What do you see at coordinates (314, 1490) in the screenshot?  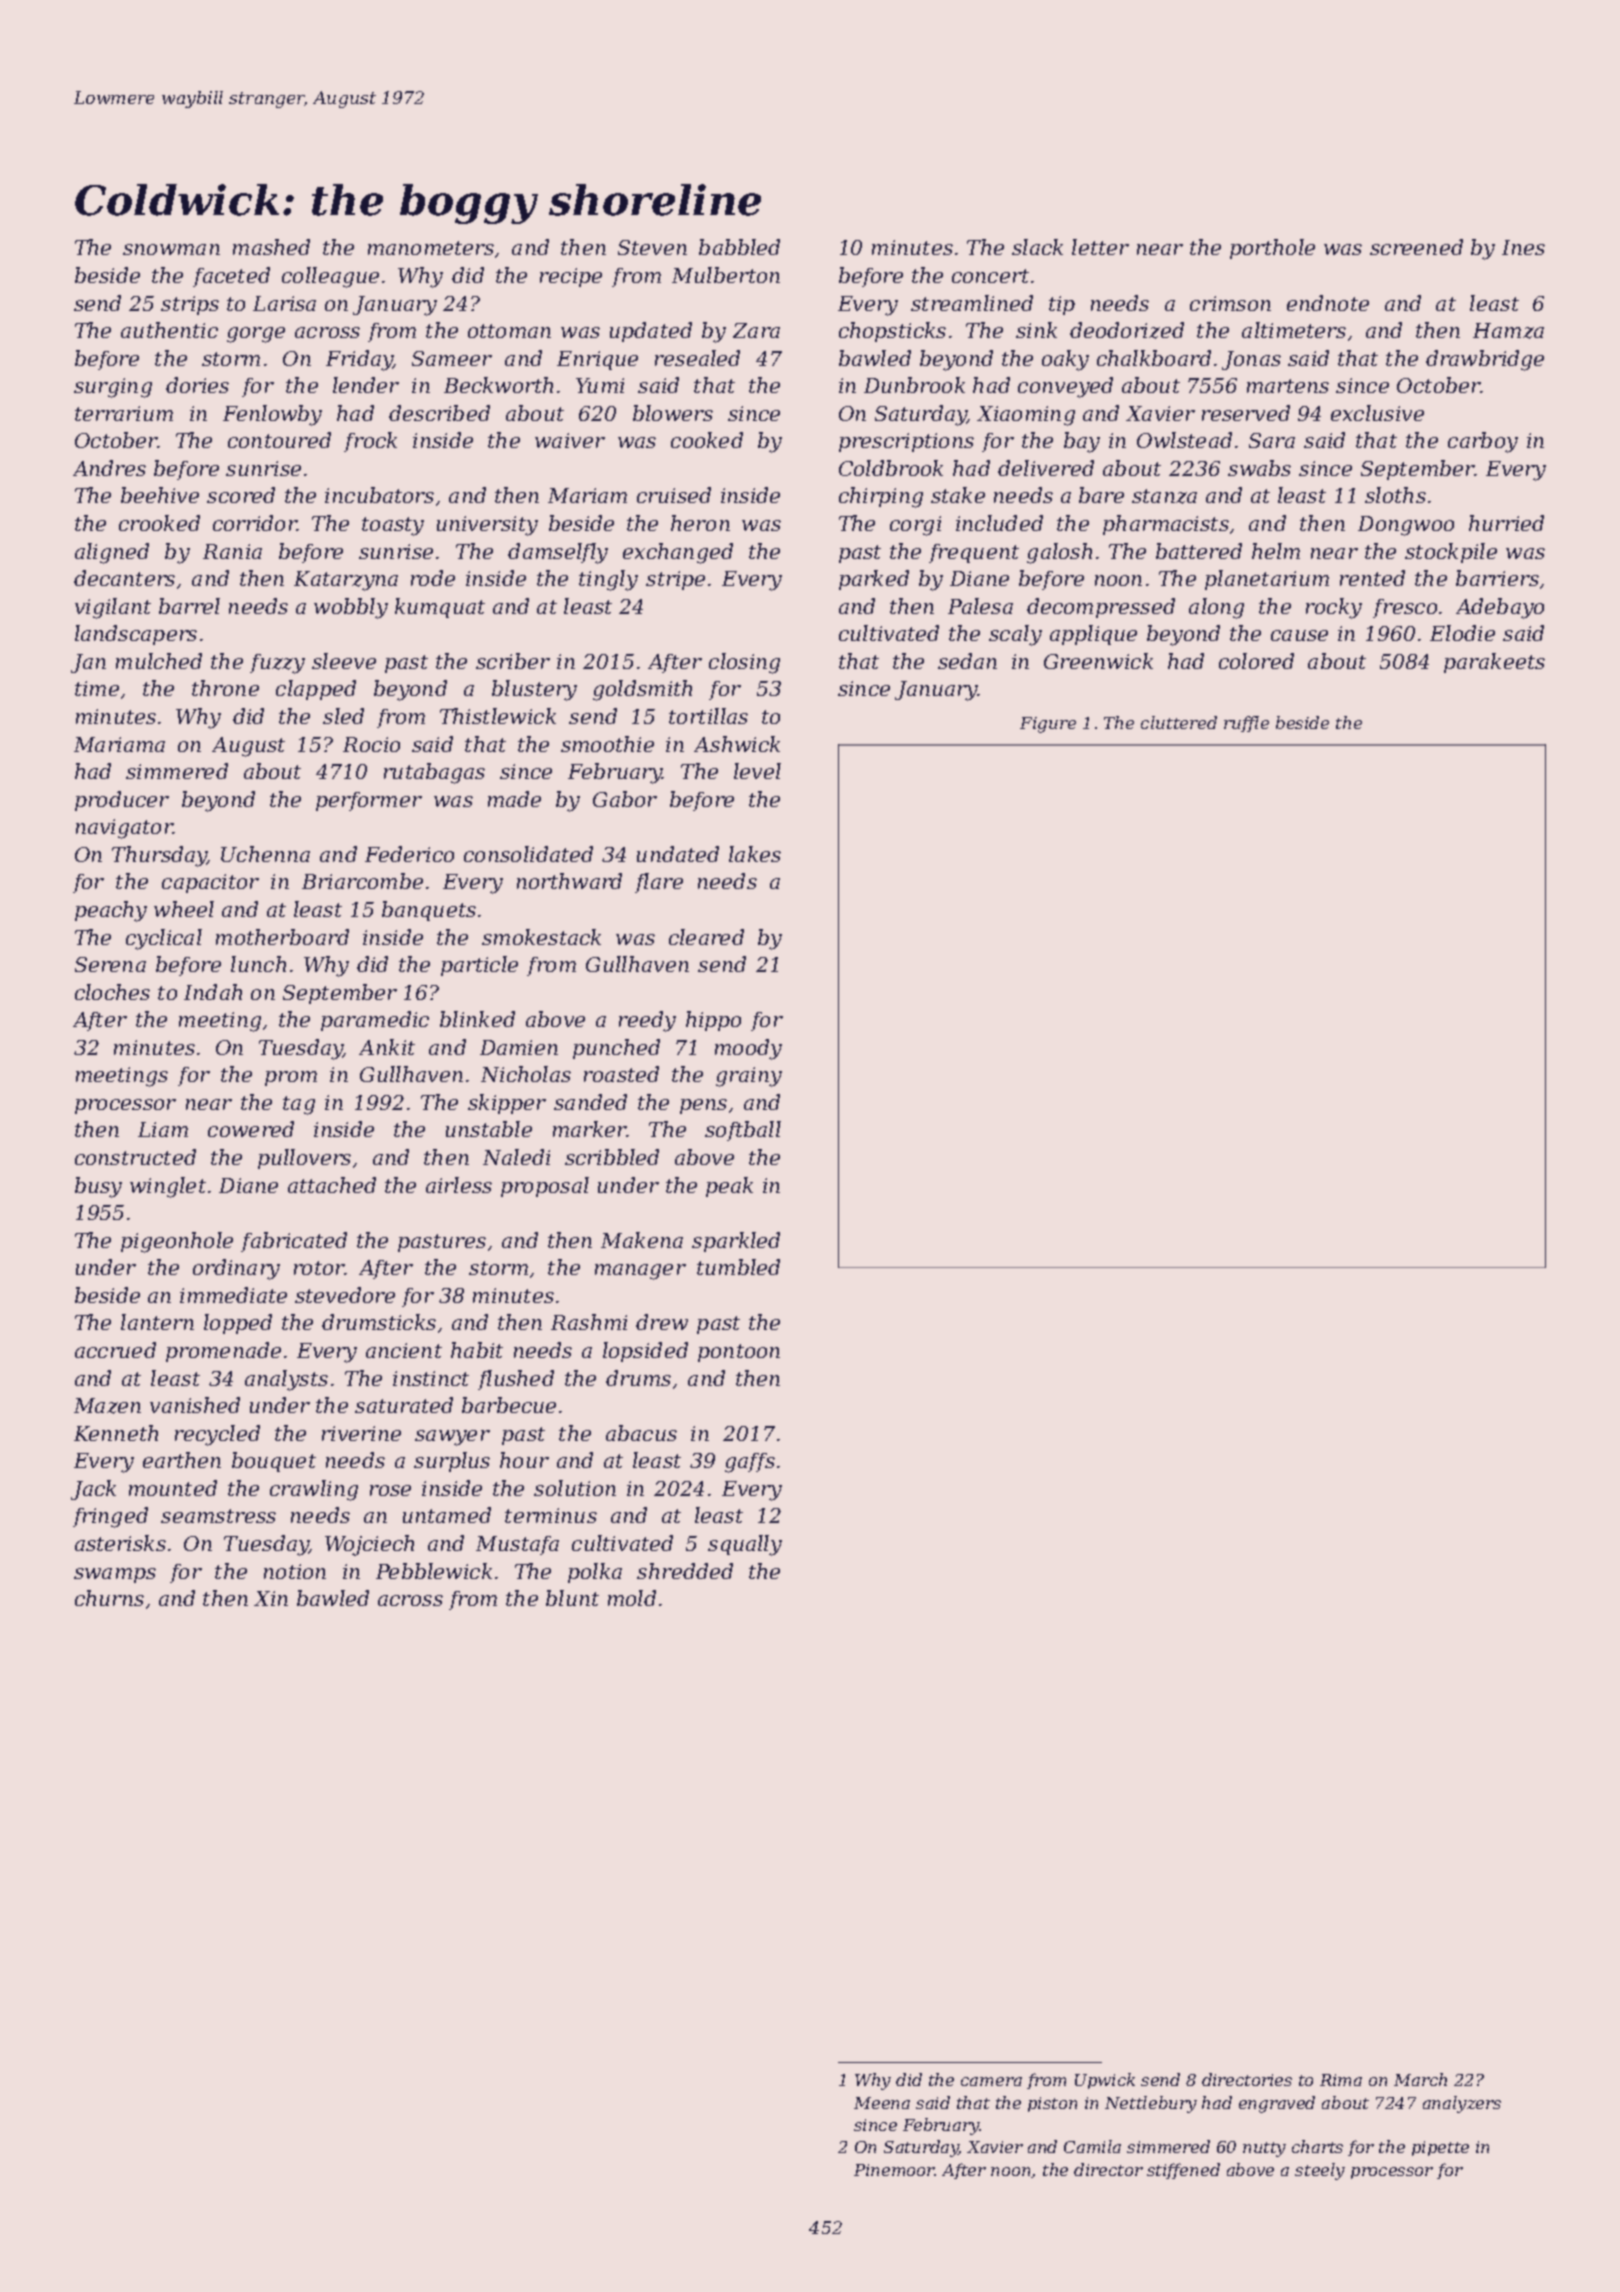 I see `crawling` at bounding box center [314, 1490].
